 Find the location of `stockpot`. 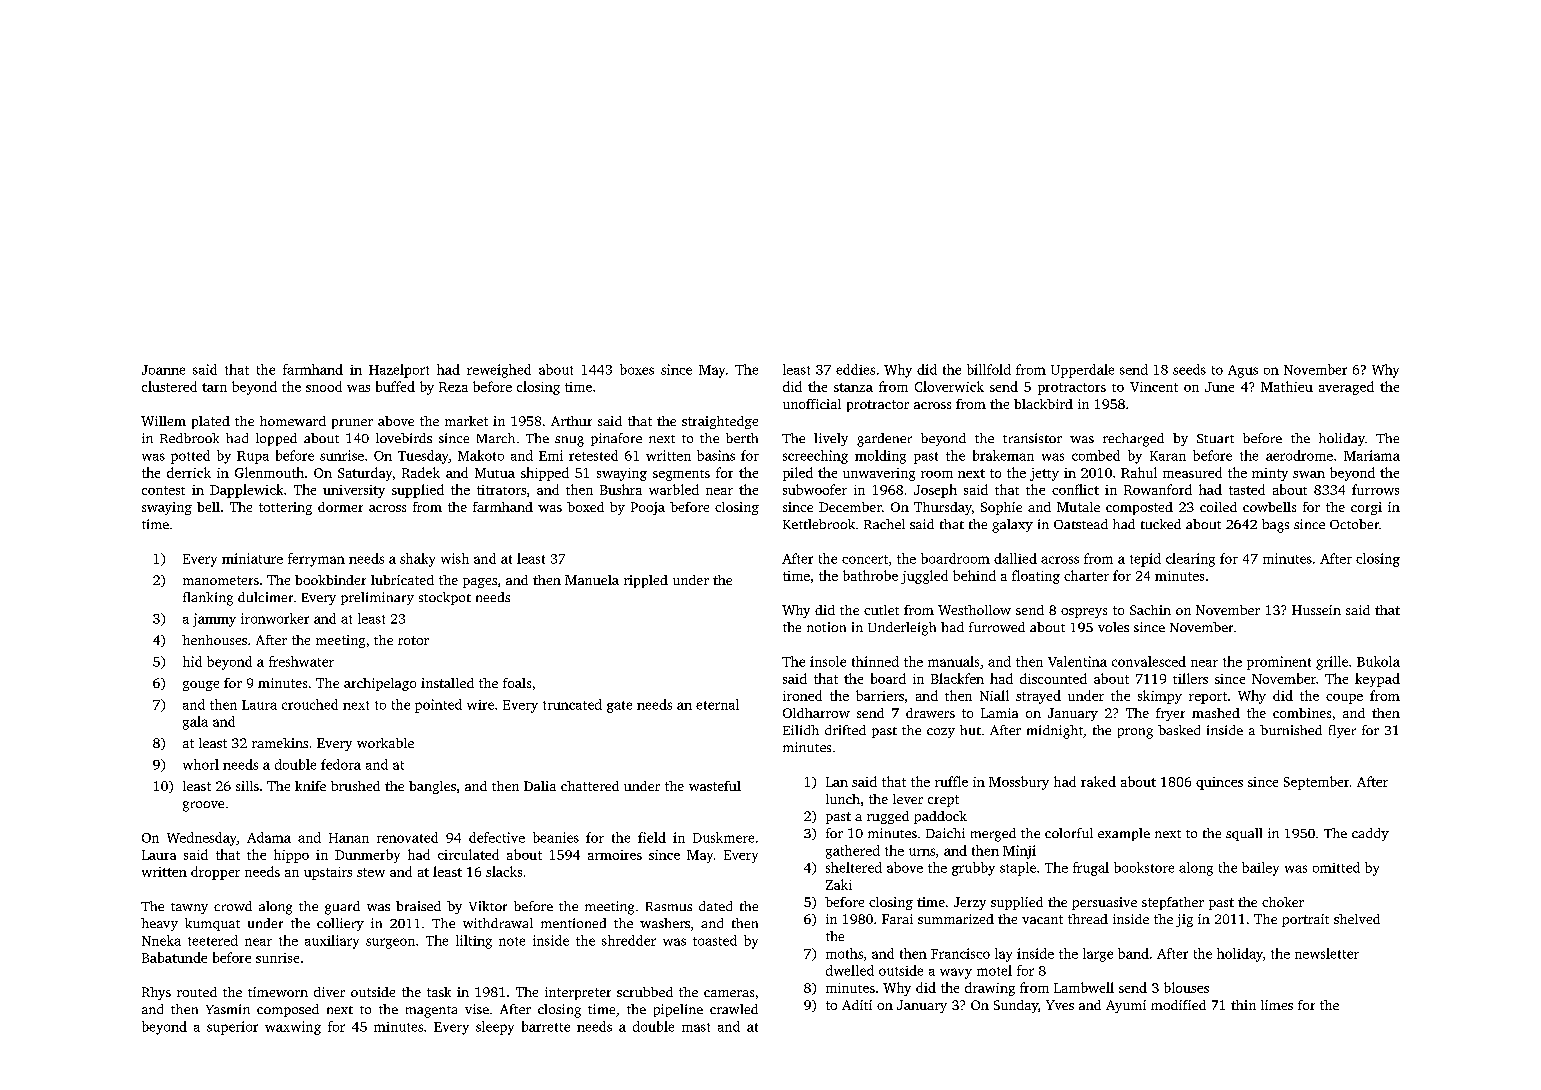

stockpot is located at coordinates (445, 598).
